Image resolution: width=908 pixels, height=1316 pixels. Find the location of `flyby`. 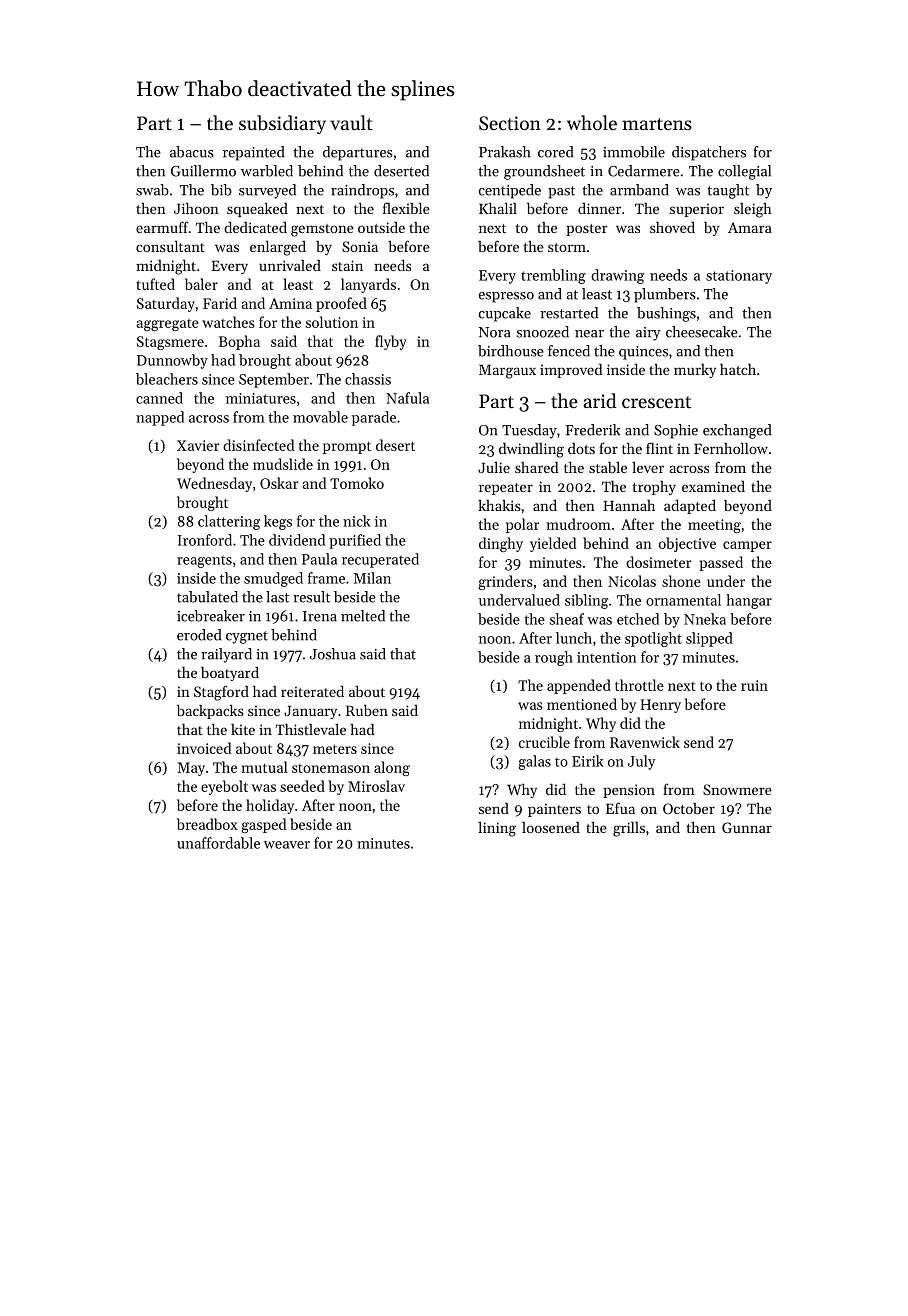

flyby is located at coordinates (391, 342).
